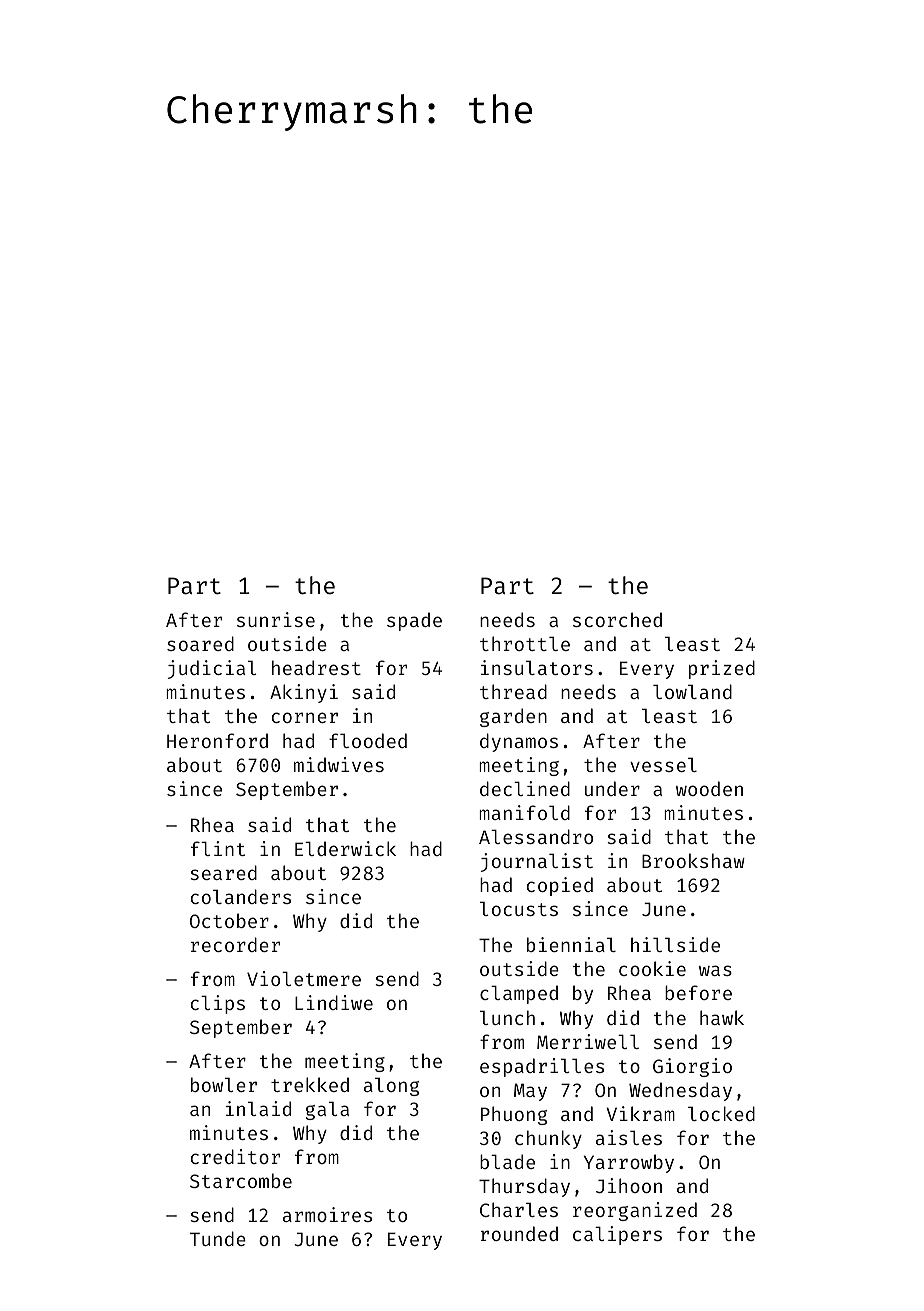 The image size is (924, 1311). Describe the element at coordinates (519, 908) in the page. I see `locusts` at that location.
